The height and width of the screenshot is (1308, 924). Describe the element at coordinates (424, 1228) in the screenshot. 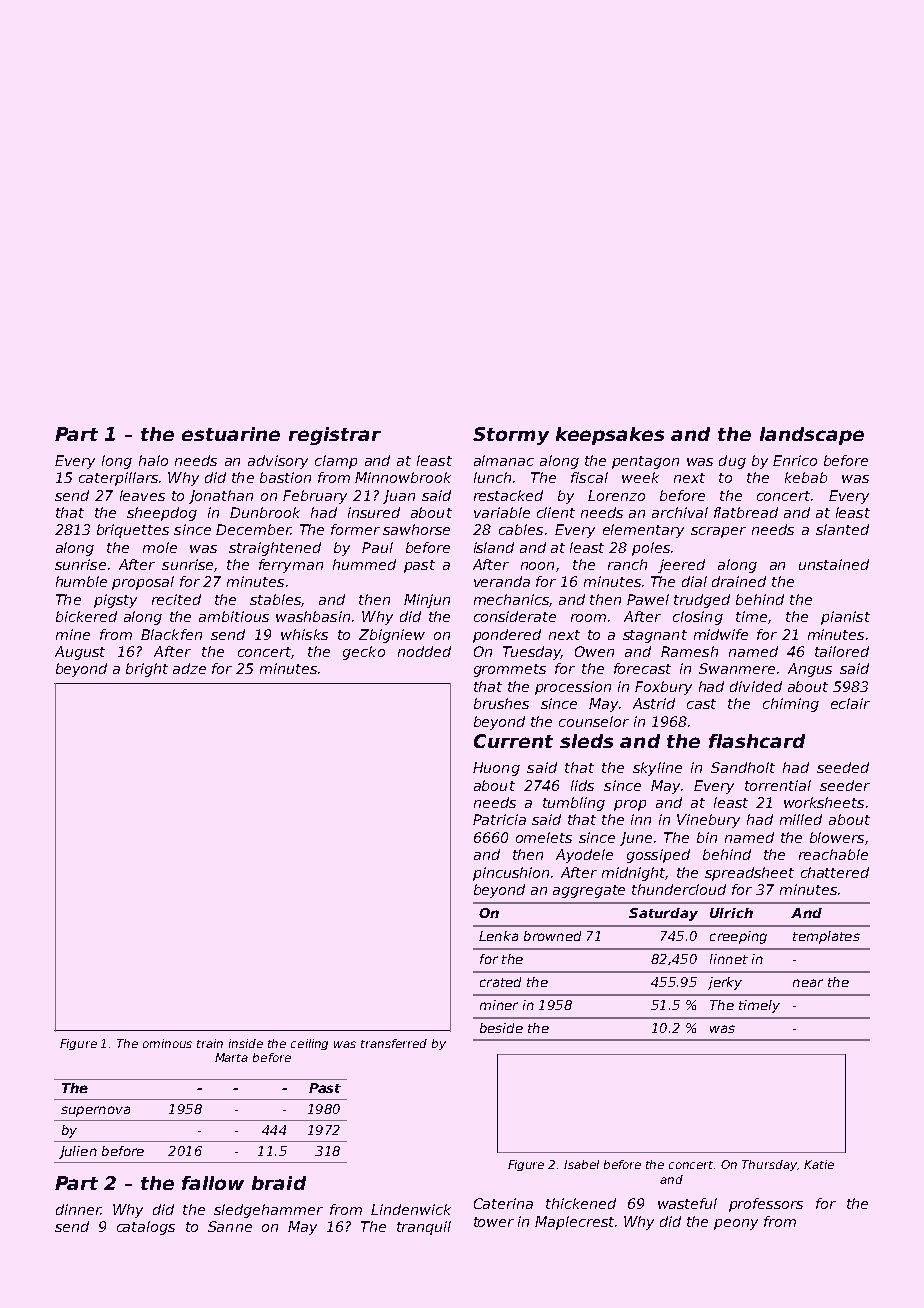

I see `tranquil` at that location.
